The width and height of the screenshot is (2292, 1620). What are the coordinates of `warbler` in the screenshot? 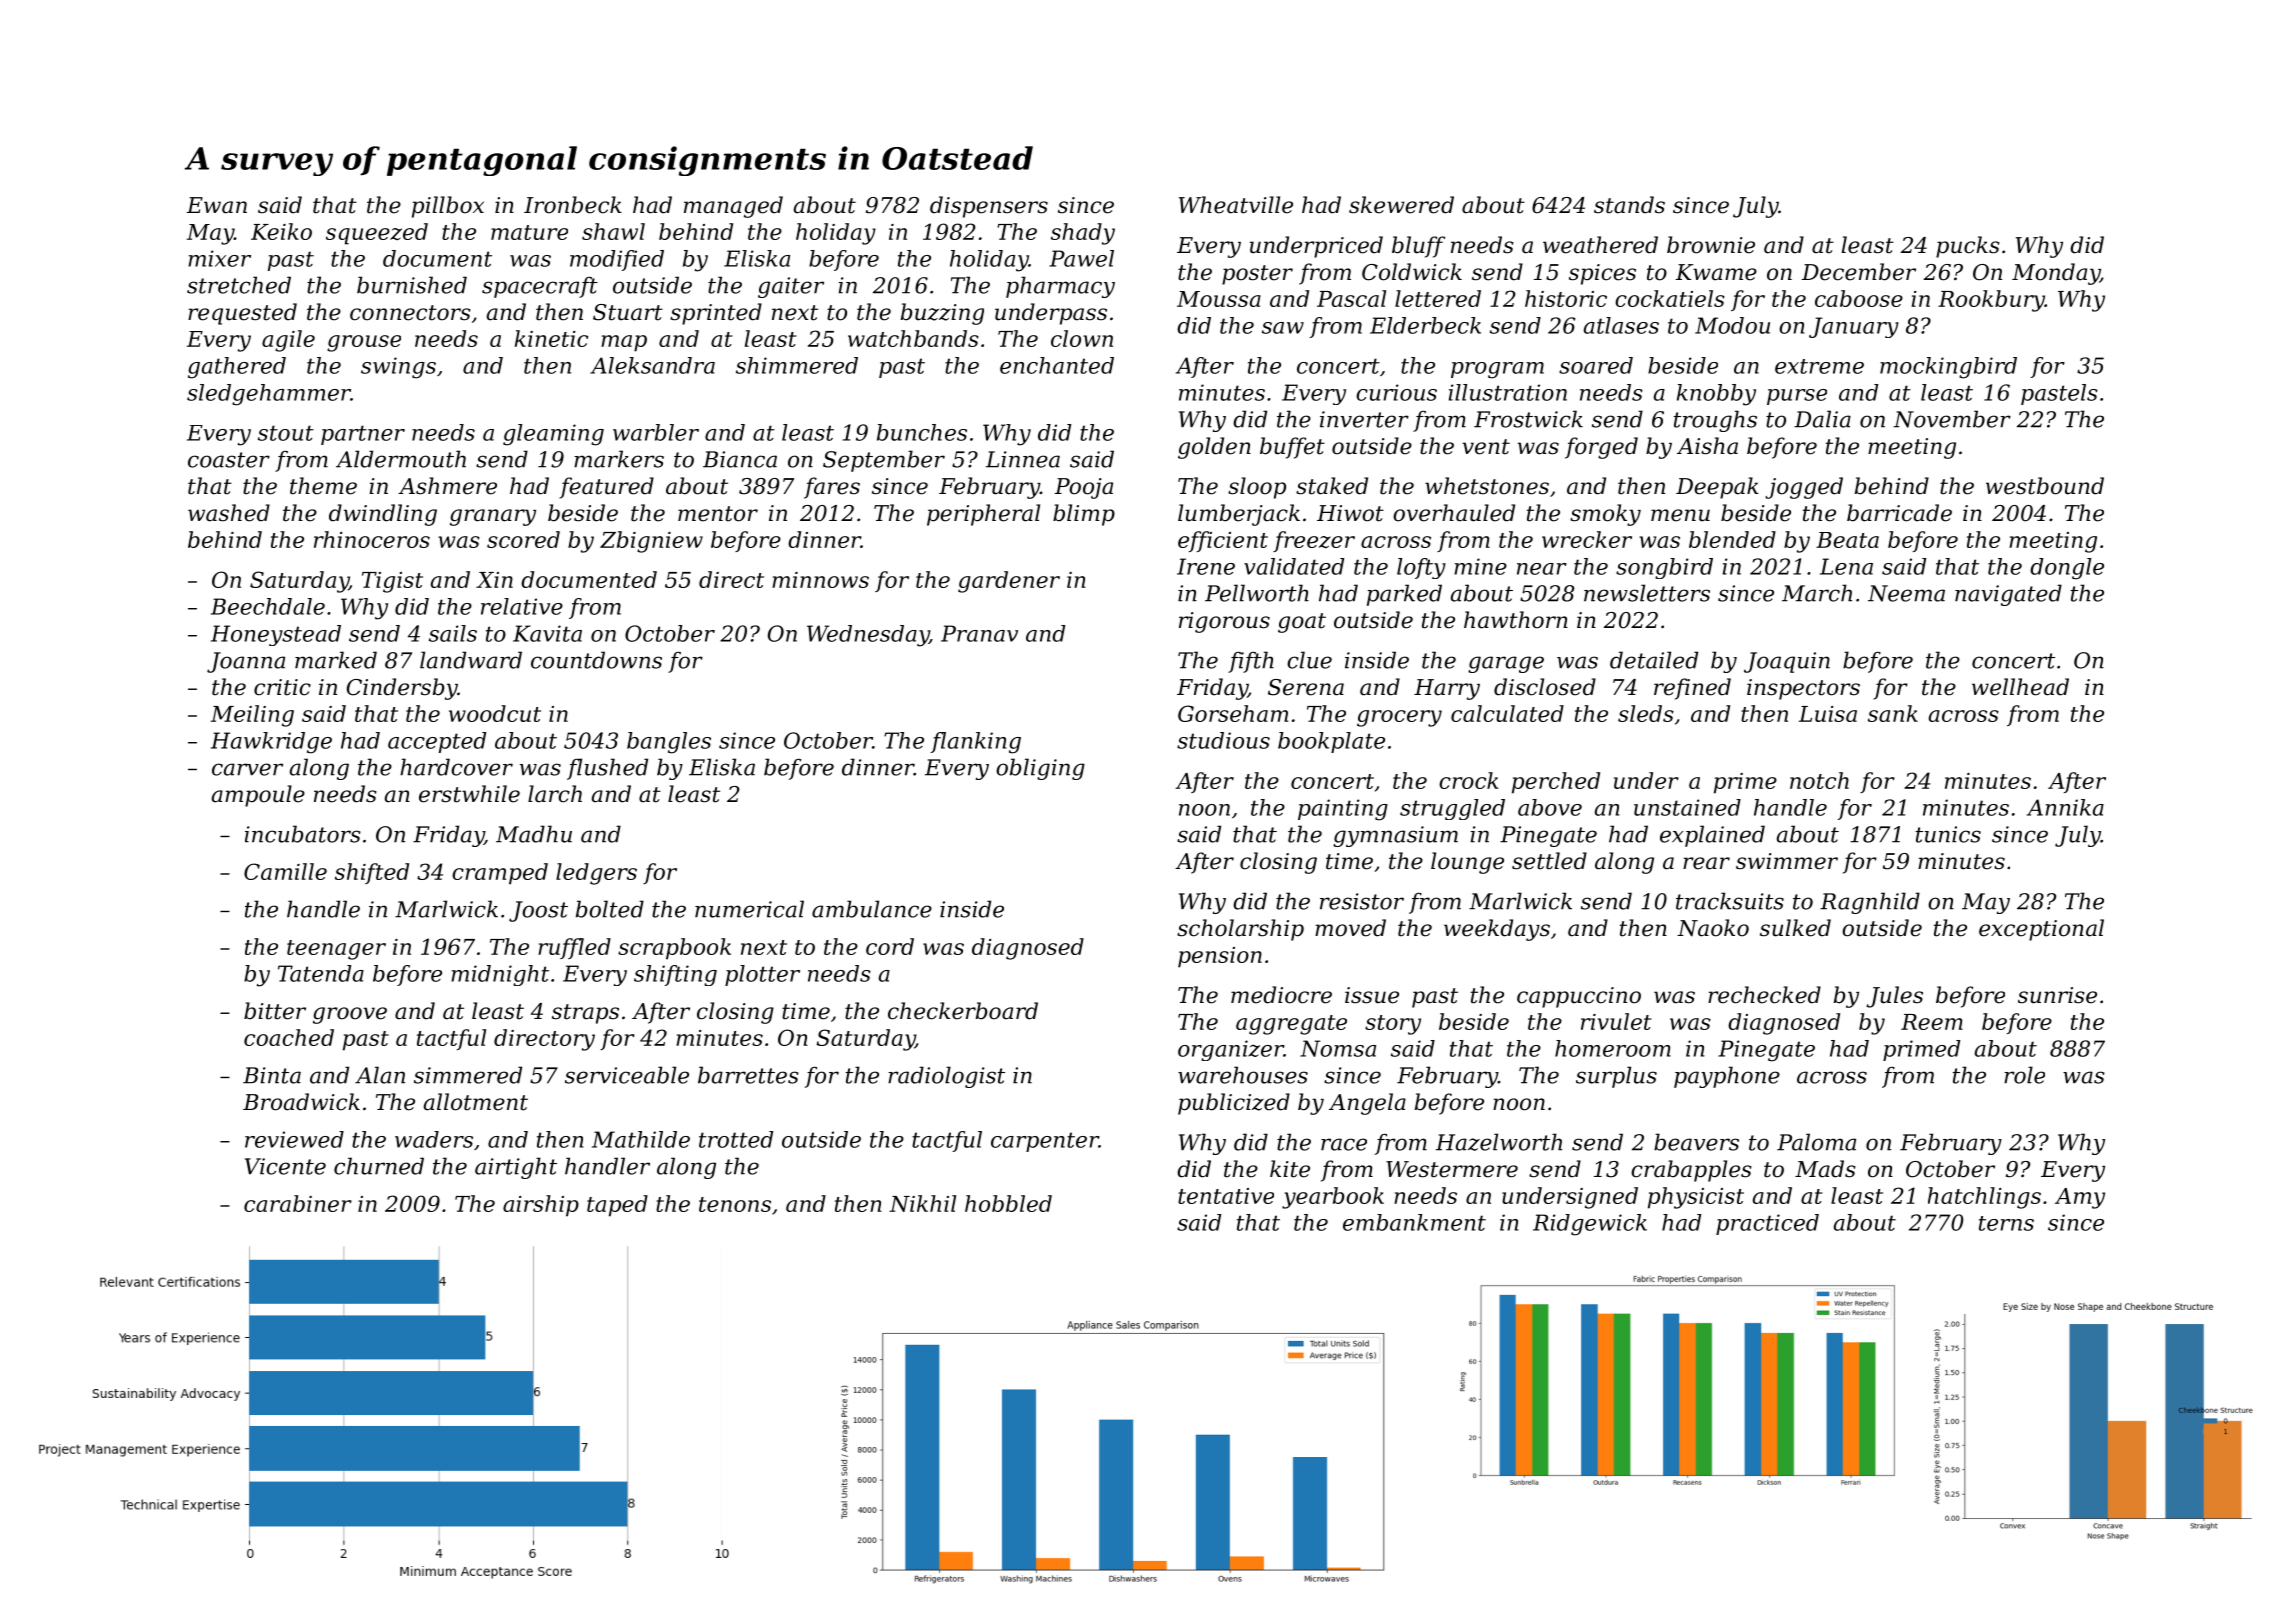 It's located at (656, 432).
